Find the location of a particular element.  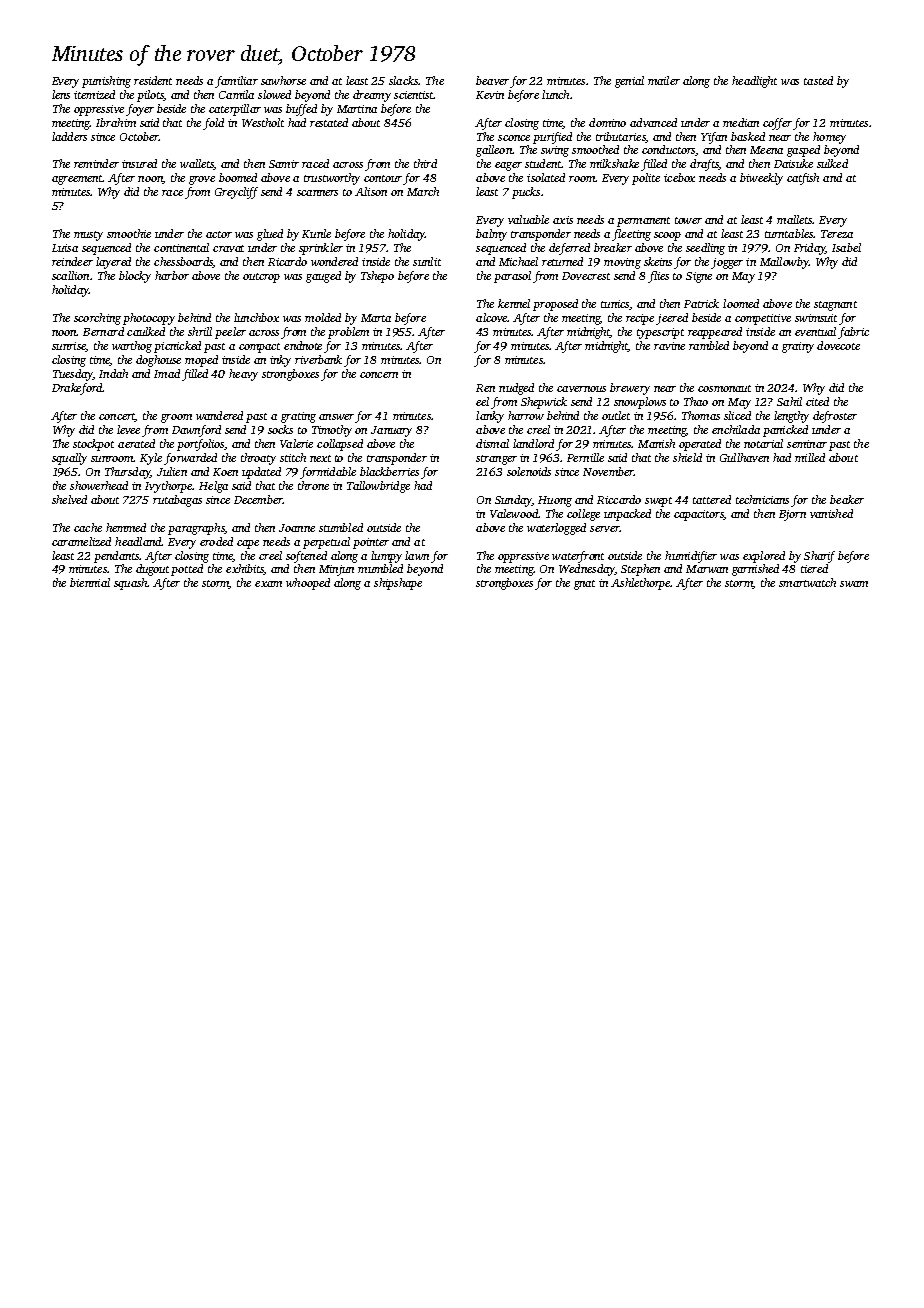

mailer is located at coordinates (664, 80).
